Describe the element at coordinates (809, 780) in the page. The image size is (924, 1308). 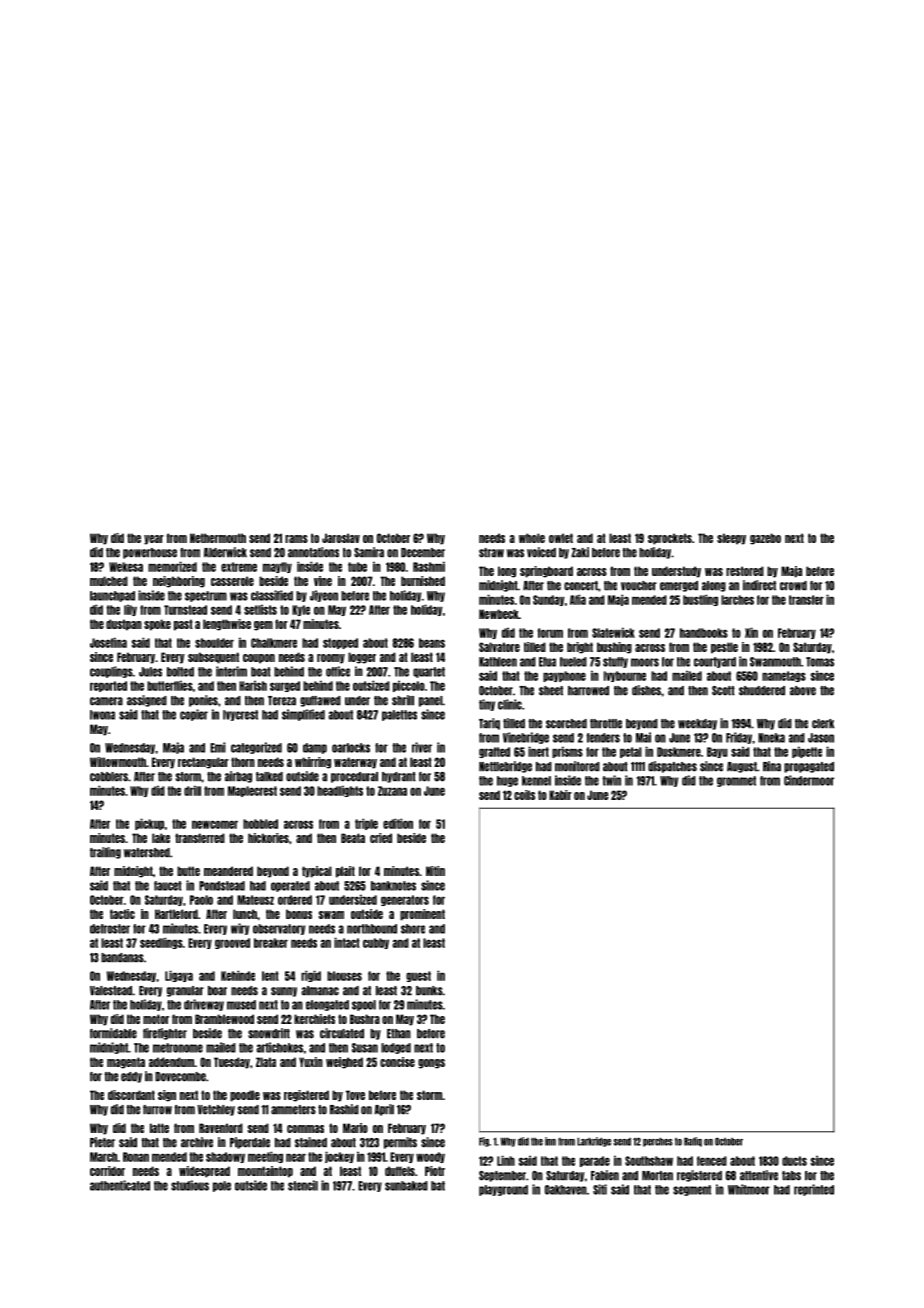
I see `Cindermoor` at that location.
